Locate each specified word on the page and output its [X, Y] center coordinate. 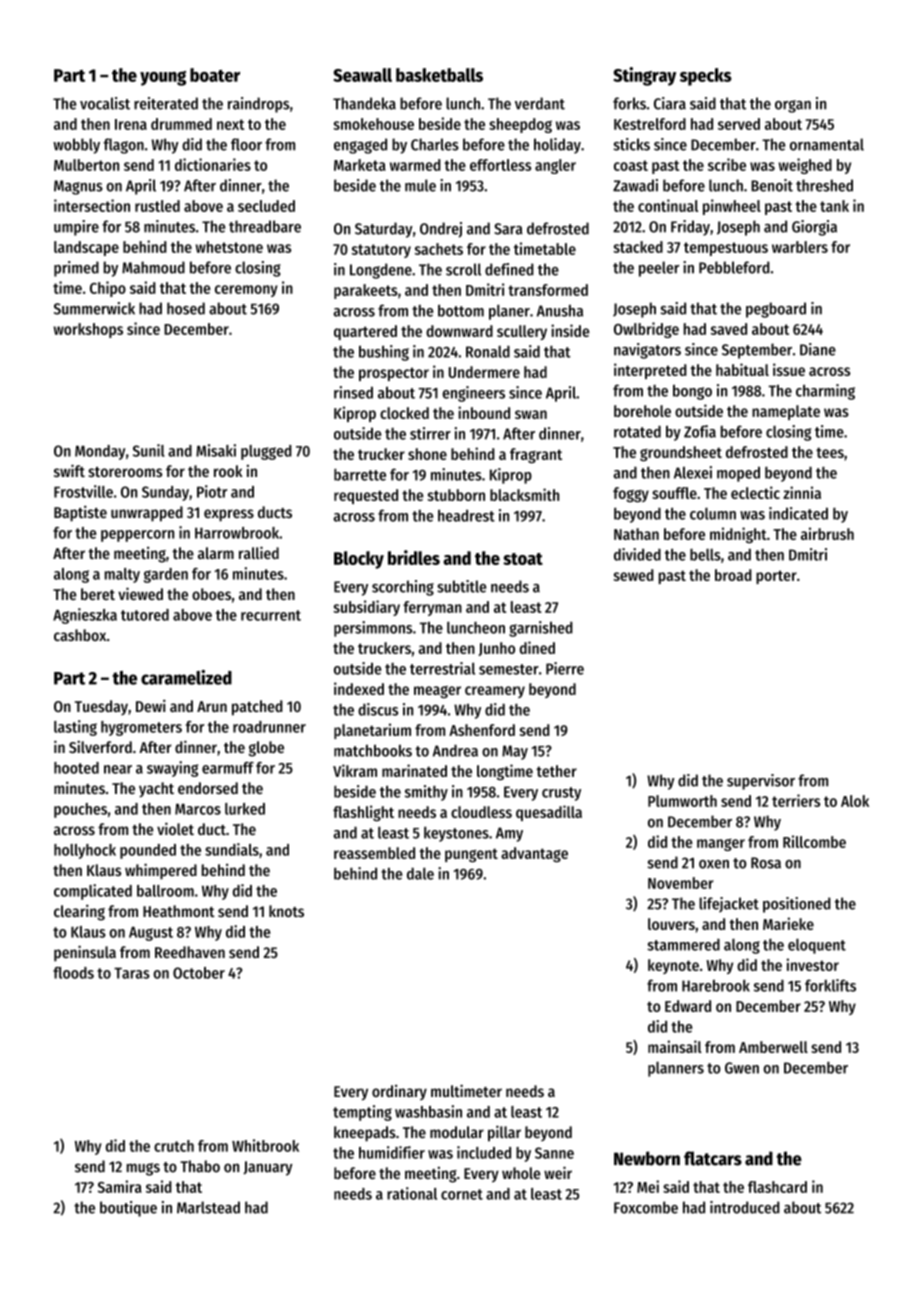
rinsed [353, 392]
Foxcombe [646, 1207]
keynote [673, 966]
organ [793, 106]
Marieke [788, 923]
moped [738, 474]
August [151, 934]
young [163, 78]
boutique [128, 1209]
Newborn [647, 1158]
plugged [266, 452]
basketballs [439, 75]
